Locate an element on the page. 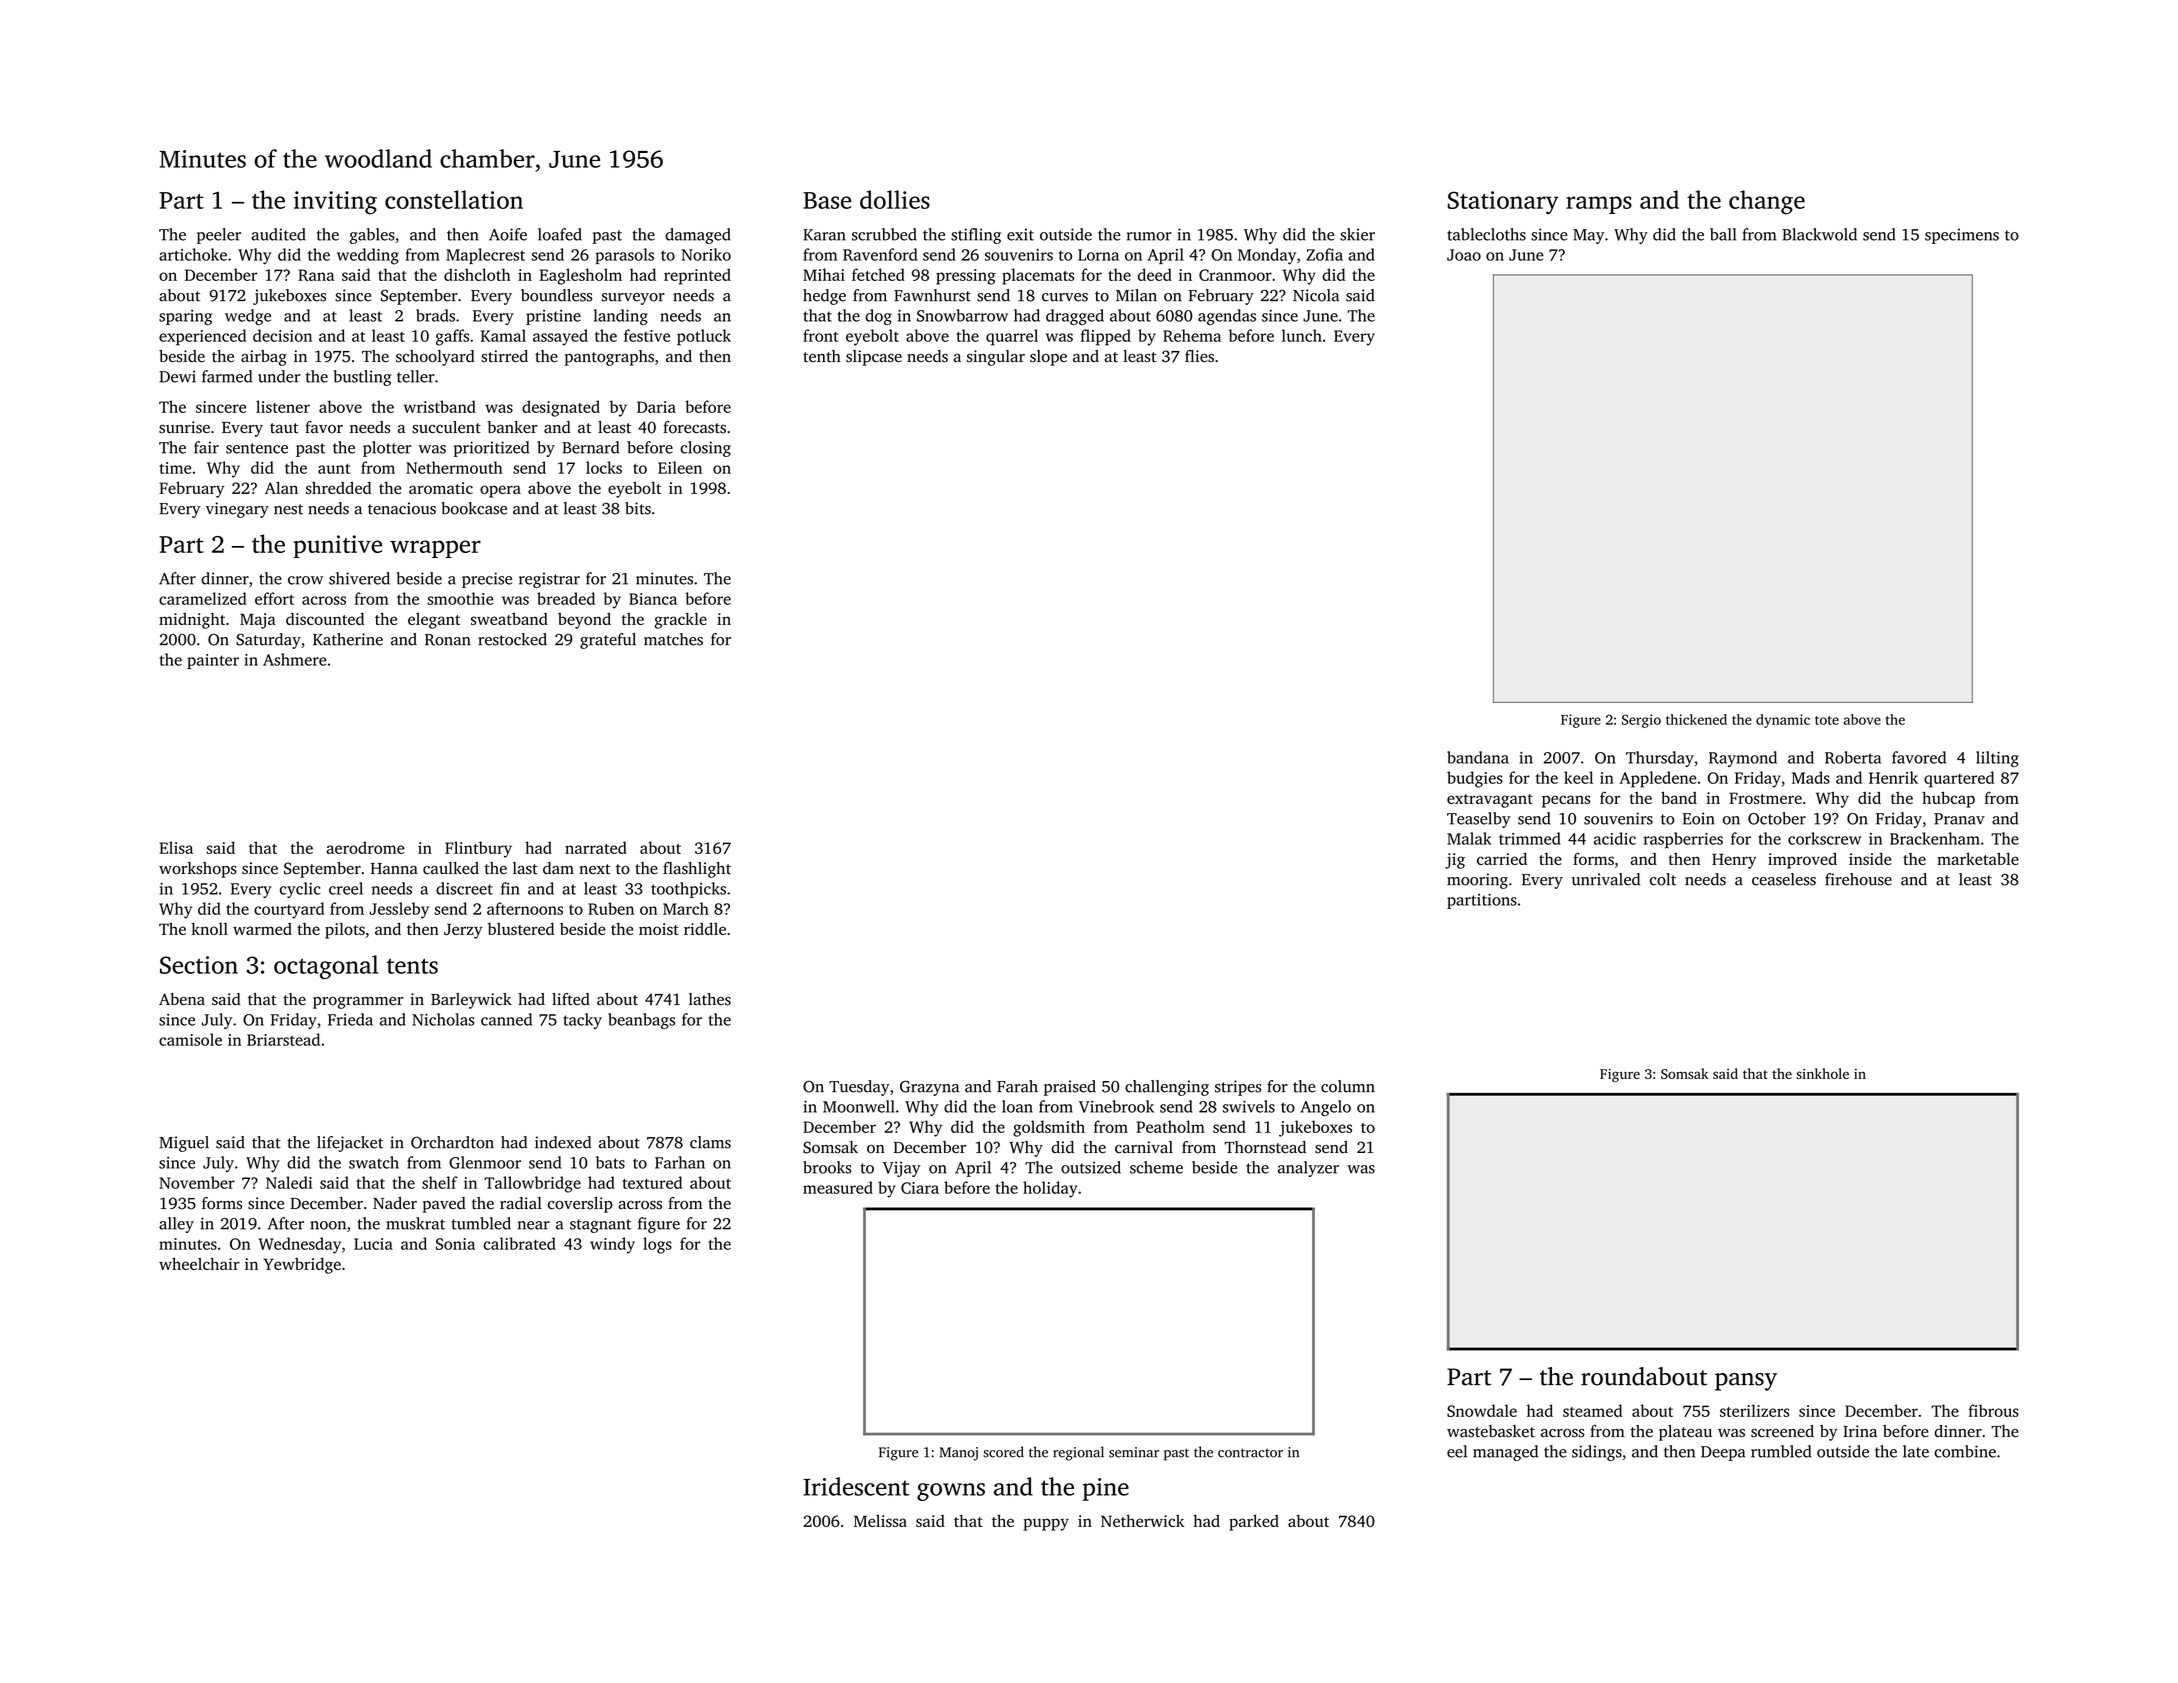 The height and width of the page is (1683, 2178). peeler is located at coordinates (219, 236).
